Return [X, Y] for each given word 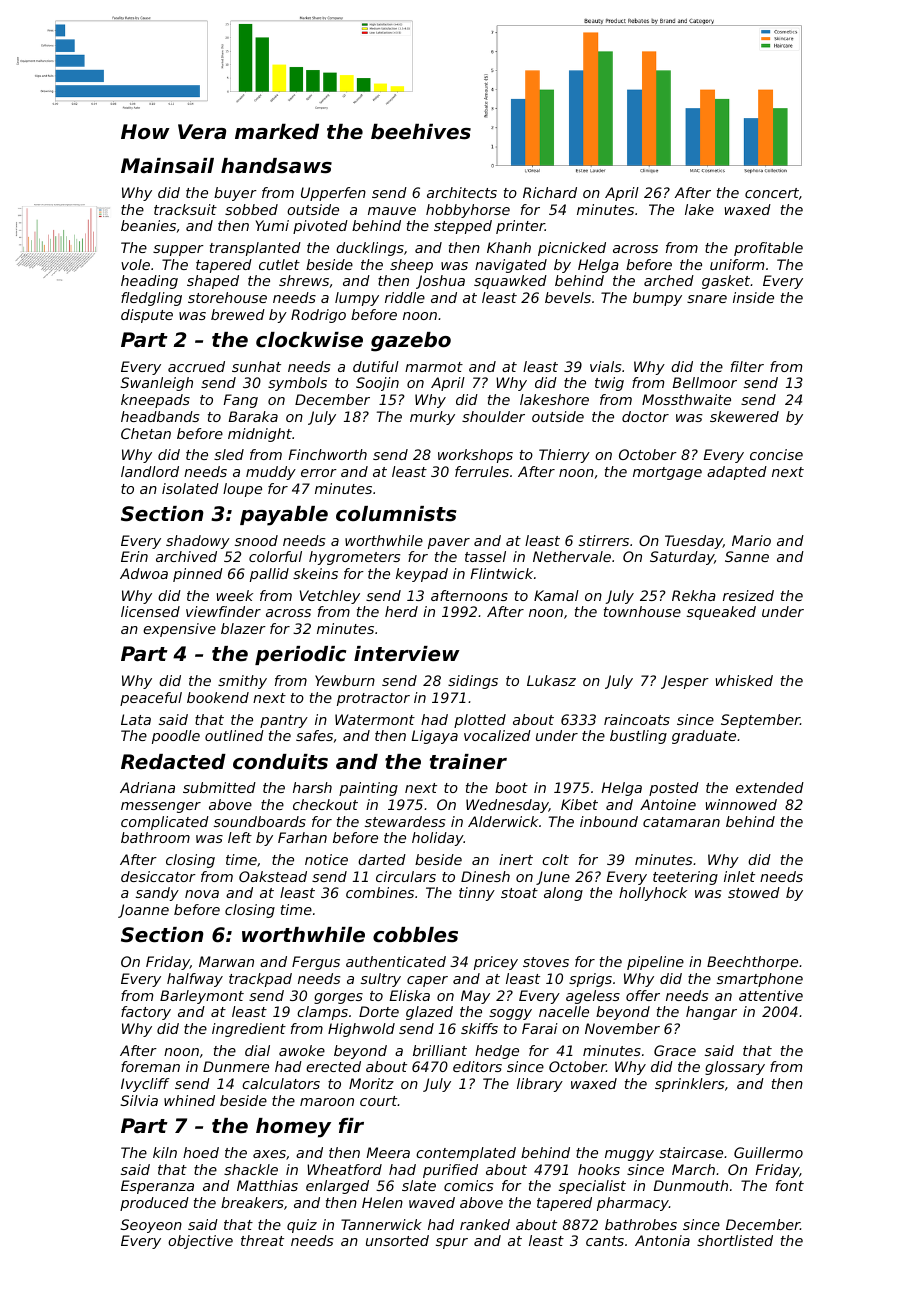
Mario [751, 540]
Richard [550, 192]
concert [772, 193]
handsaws [276, 166]
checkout [325, 804]
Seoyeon [151, 1226]
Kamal [556, 595]
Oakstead [273, 876]
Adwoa [144, 573]
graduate [704, 737]
